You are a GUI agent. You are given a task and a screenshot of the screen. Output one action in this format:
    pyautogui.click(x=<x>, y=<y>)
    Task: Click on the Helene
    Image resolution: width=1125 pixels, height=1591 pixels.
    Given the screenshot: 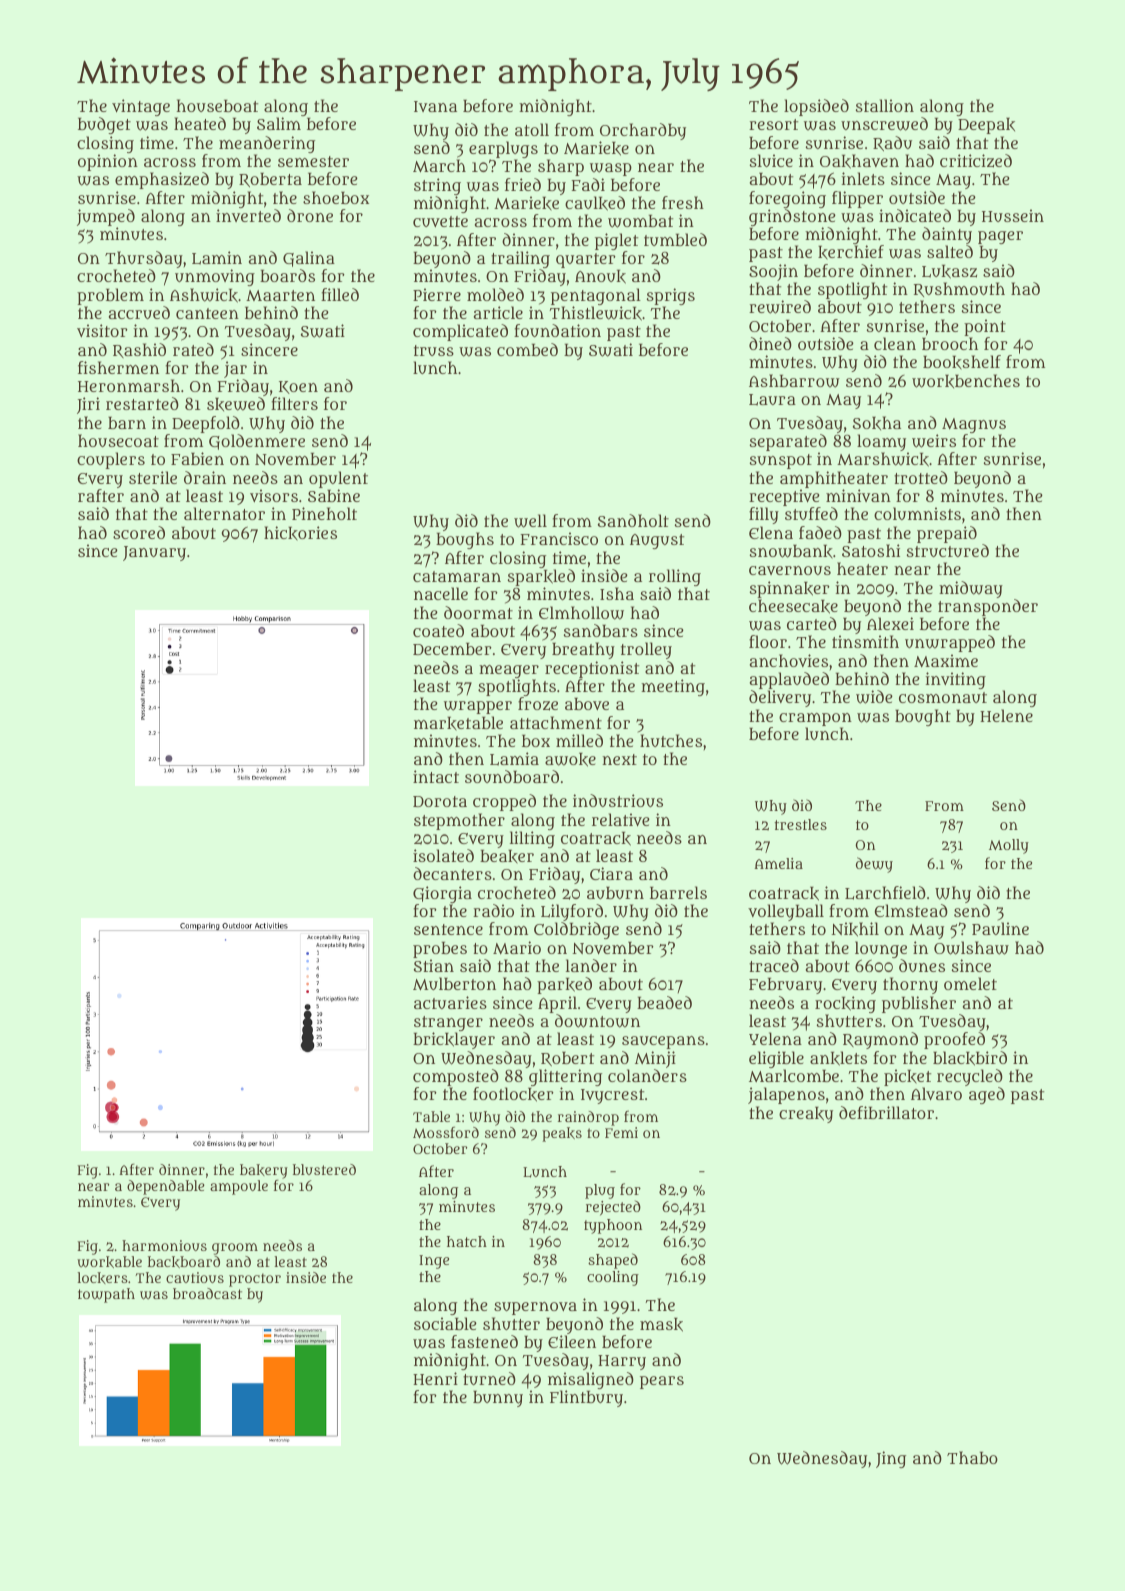 What is the action you would take?
    pyautogui.click(x=1006, y=715)
